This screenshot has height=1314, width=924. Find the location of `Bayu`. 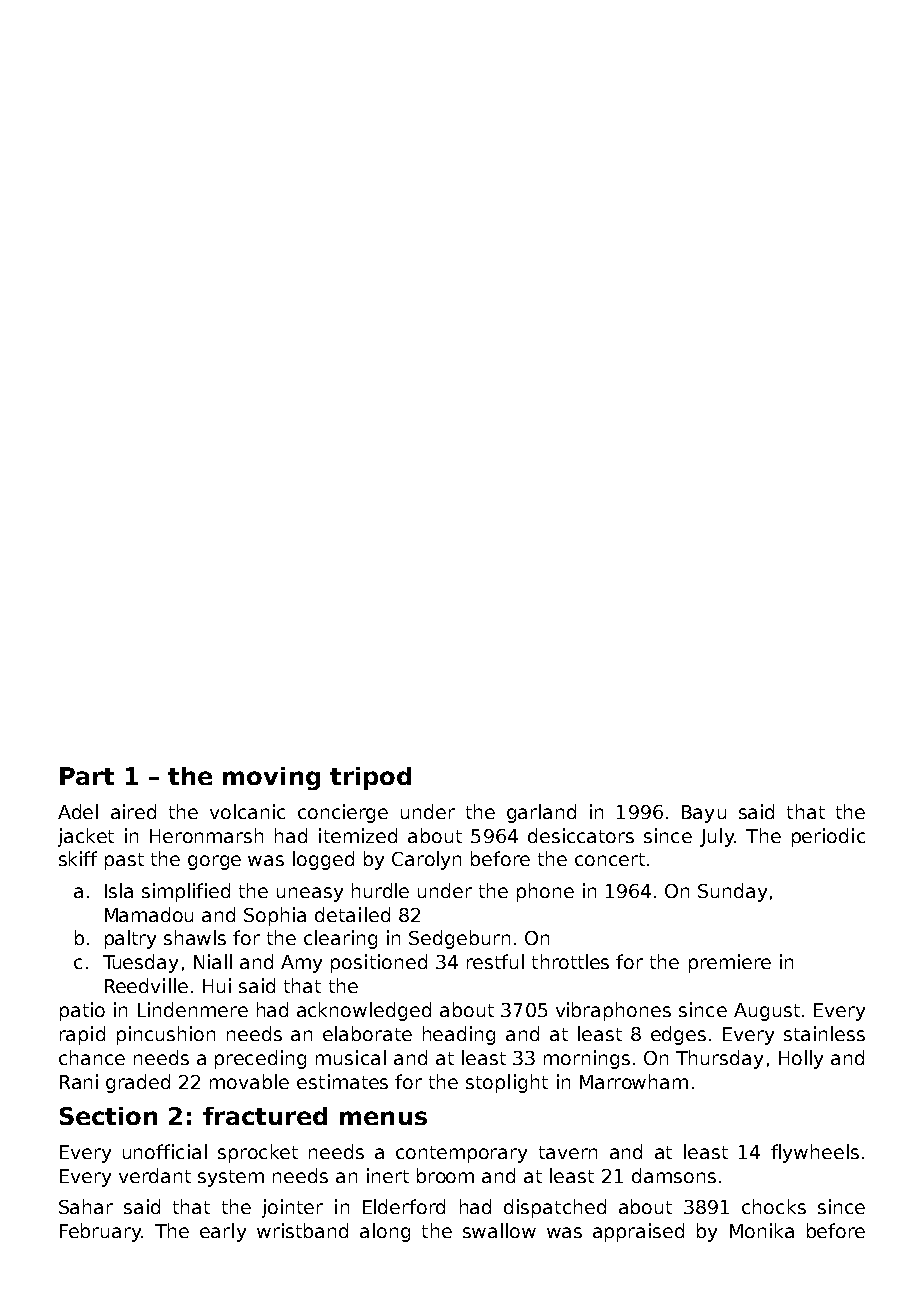

Bayu is located at coordinates (704, 814).
